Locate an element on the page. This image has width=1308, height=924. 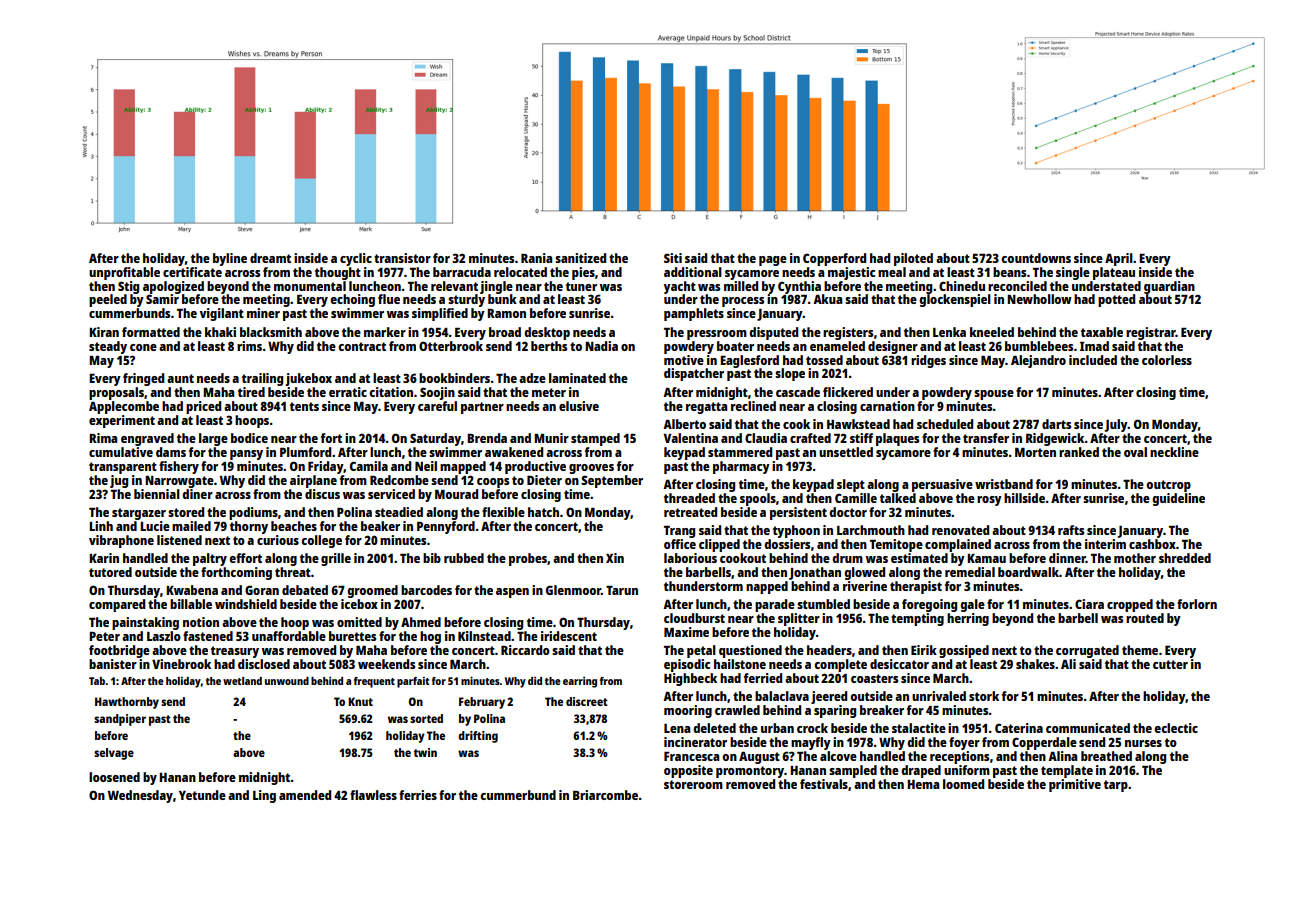
plateau is located at coordinates (1114, 273).
